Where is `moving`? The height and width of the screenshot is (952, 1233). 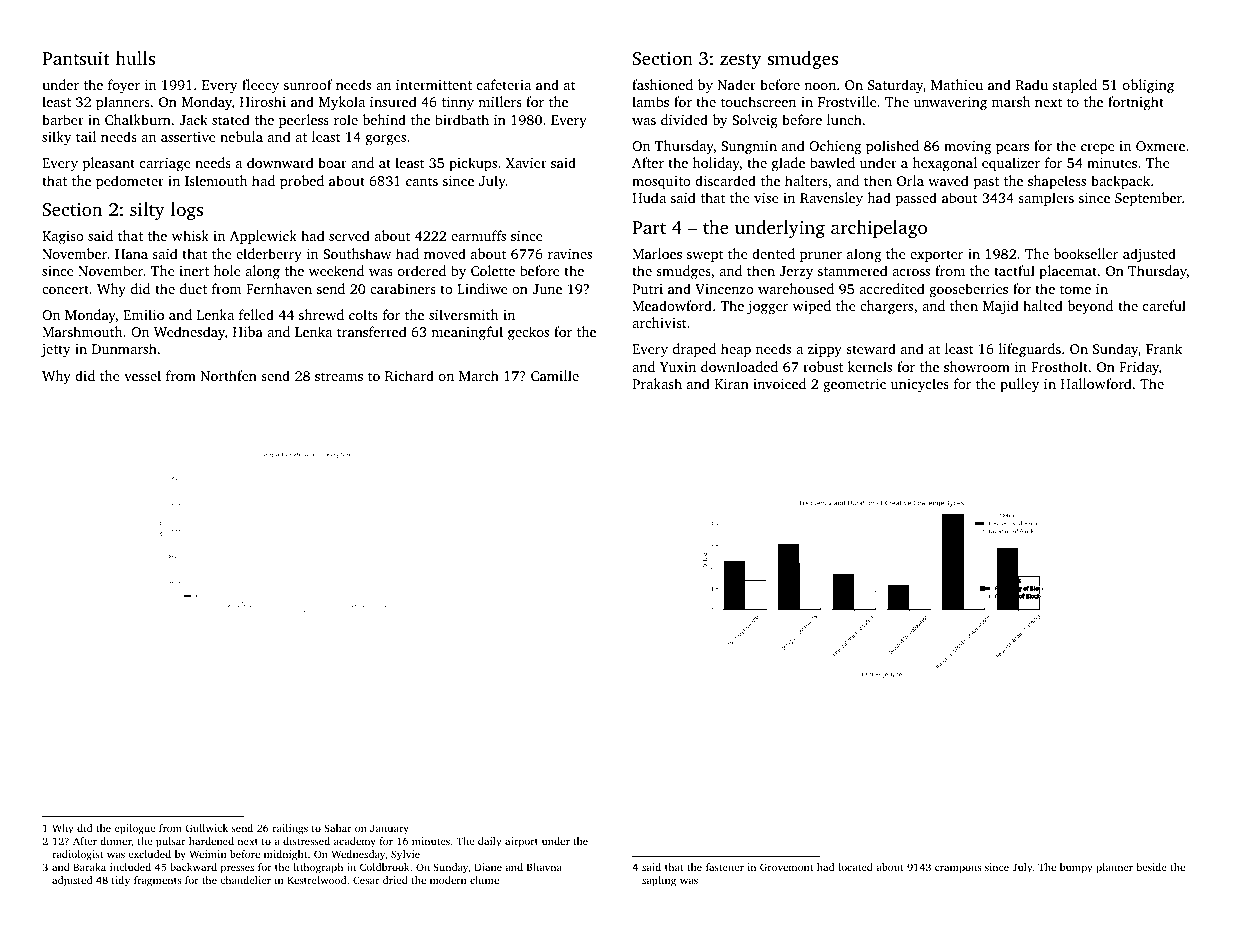 moving is located at coordinates (967, 148).
